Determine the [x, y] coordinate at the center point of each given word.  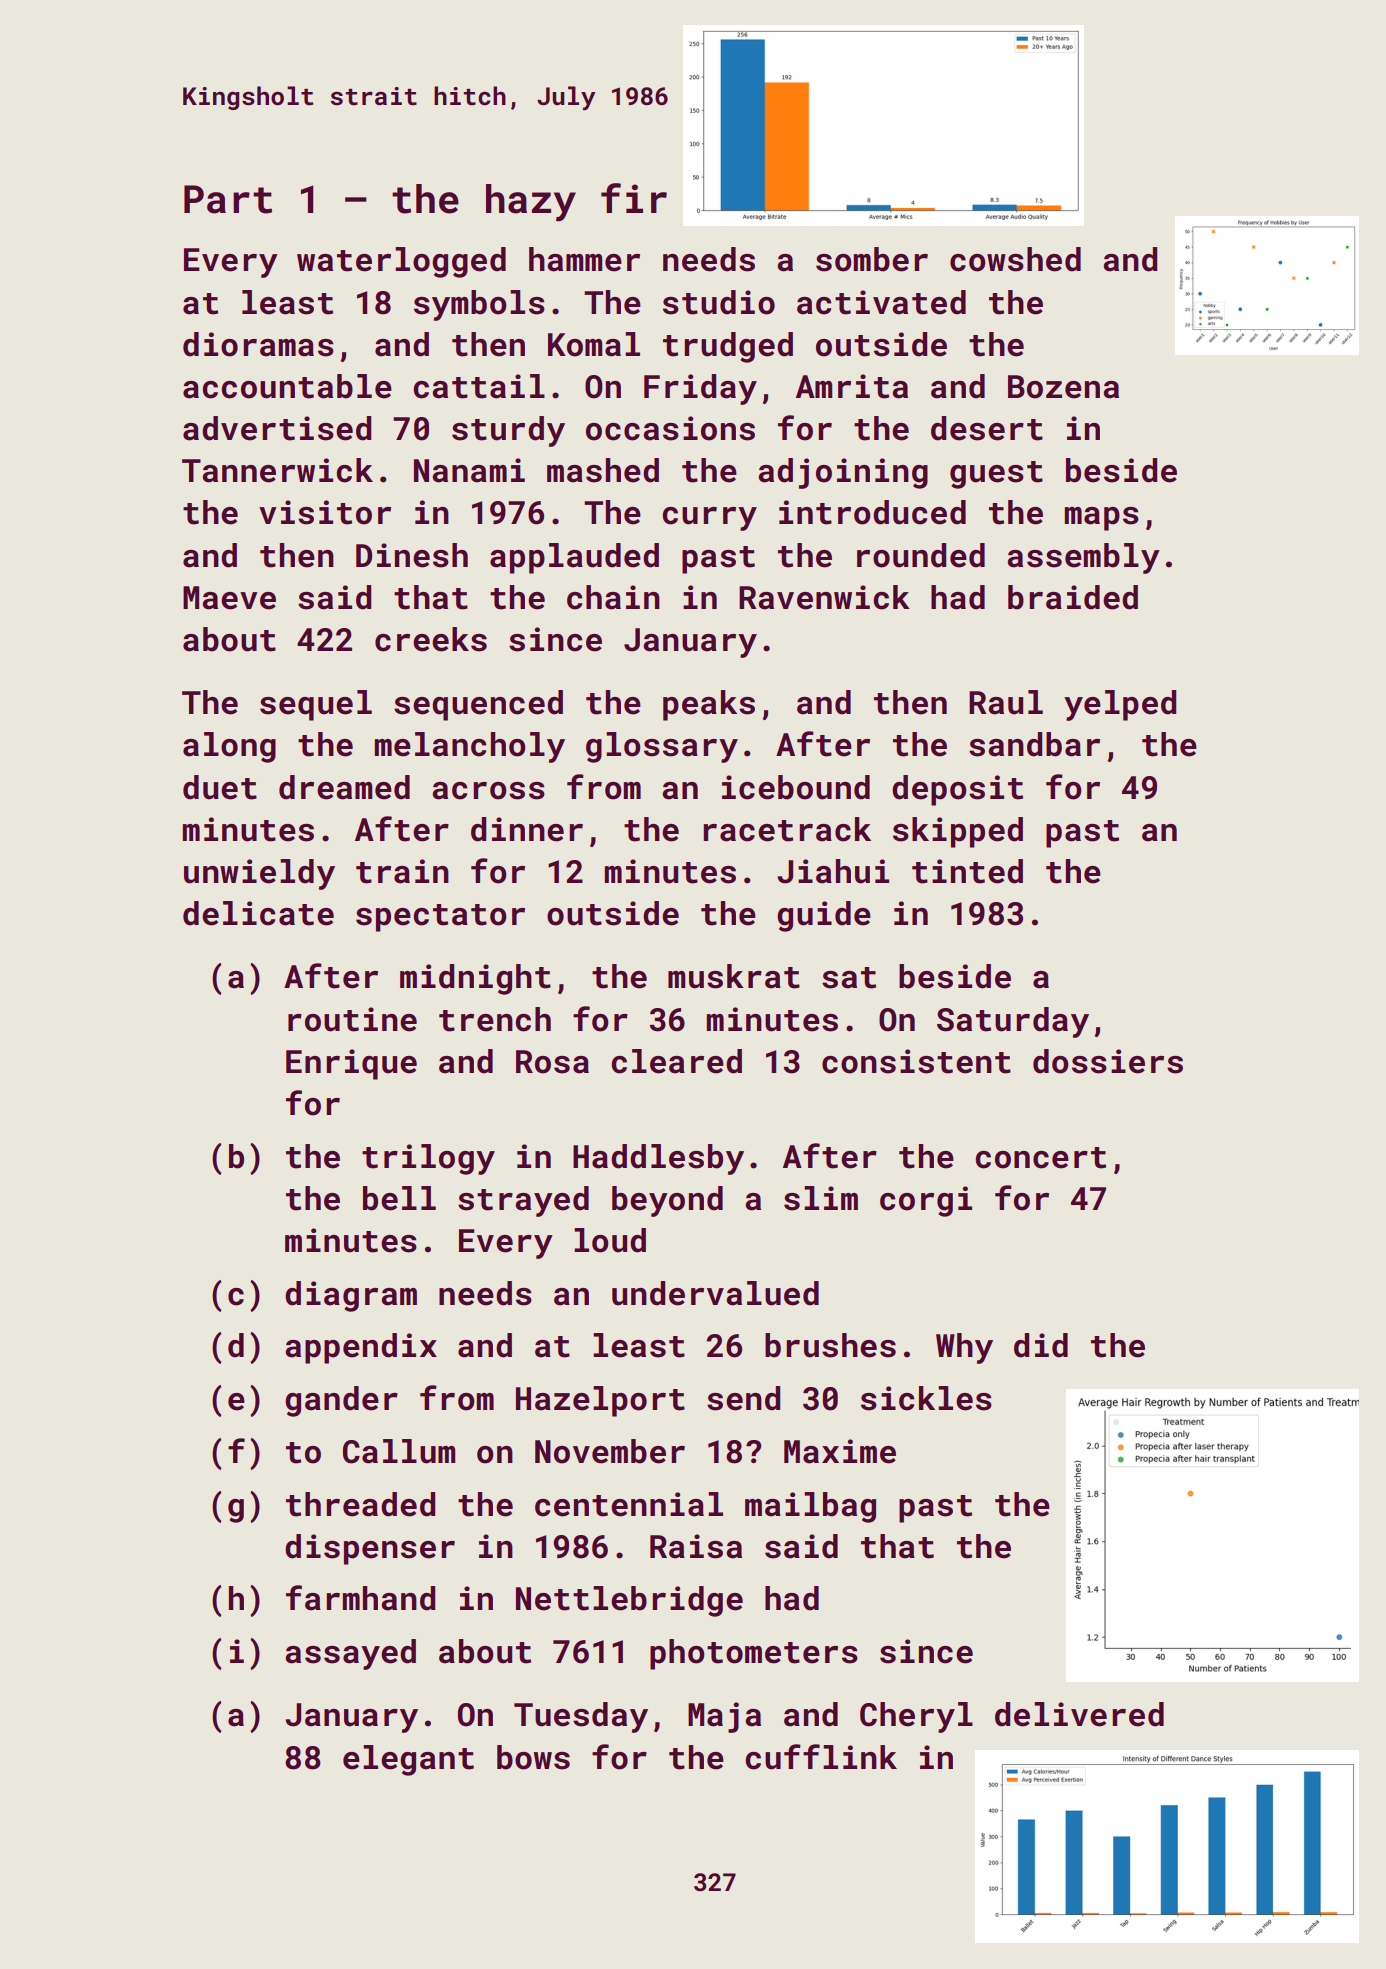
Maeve [229, 598]
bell [399, 1198]
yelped [1120, 705]
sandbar [1034, 744]
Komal [594, 344]
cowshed [1015, 259]
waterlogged [401, 262]
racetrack [787, 829]
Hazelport [600, 1401]
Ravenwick [824, 597]
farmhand [360, 1598]
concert [1040, 1158]
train [402, 871]
